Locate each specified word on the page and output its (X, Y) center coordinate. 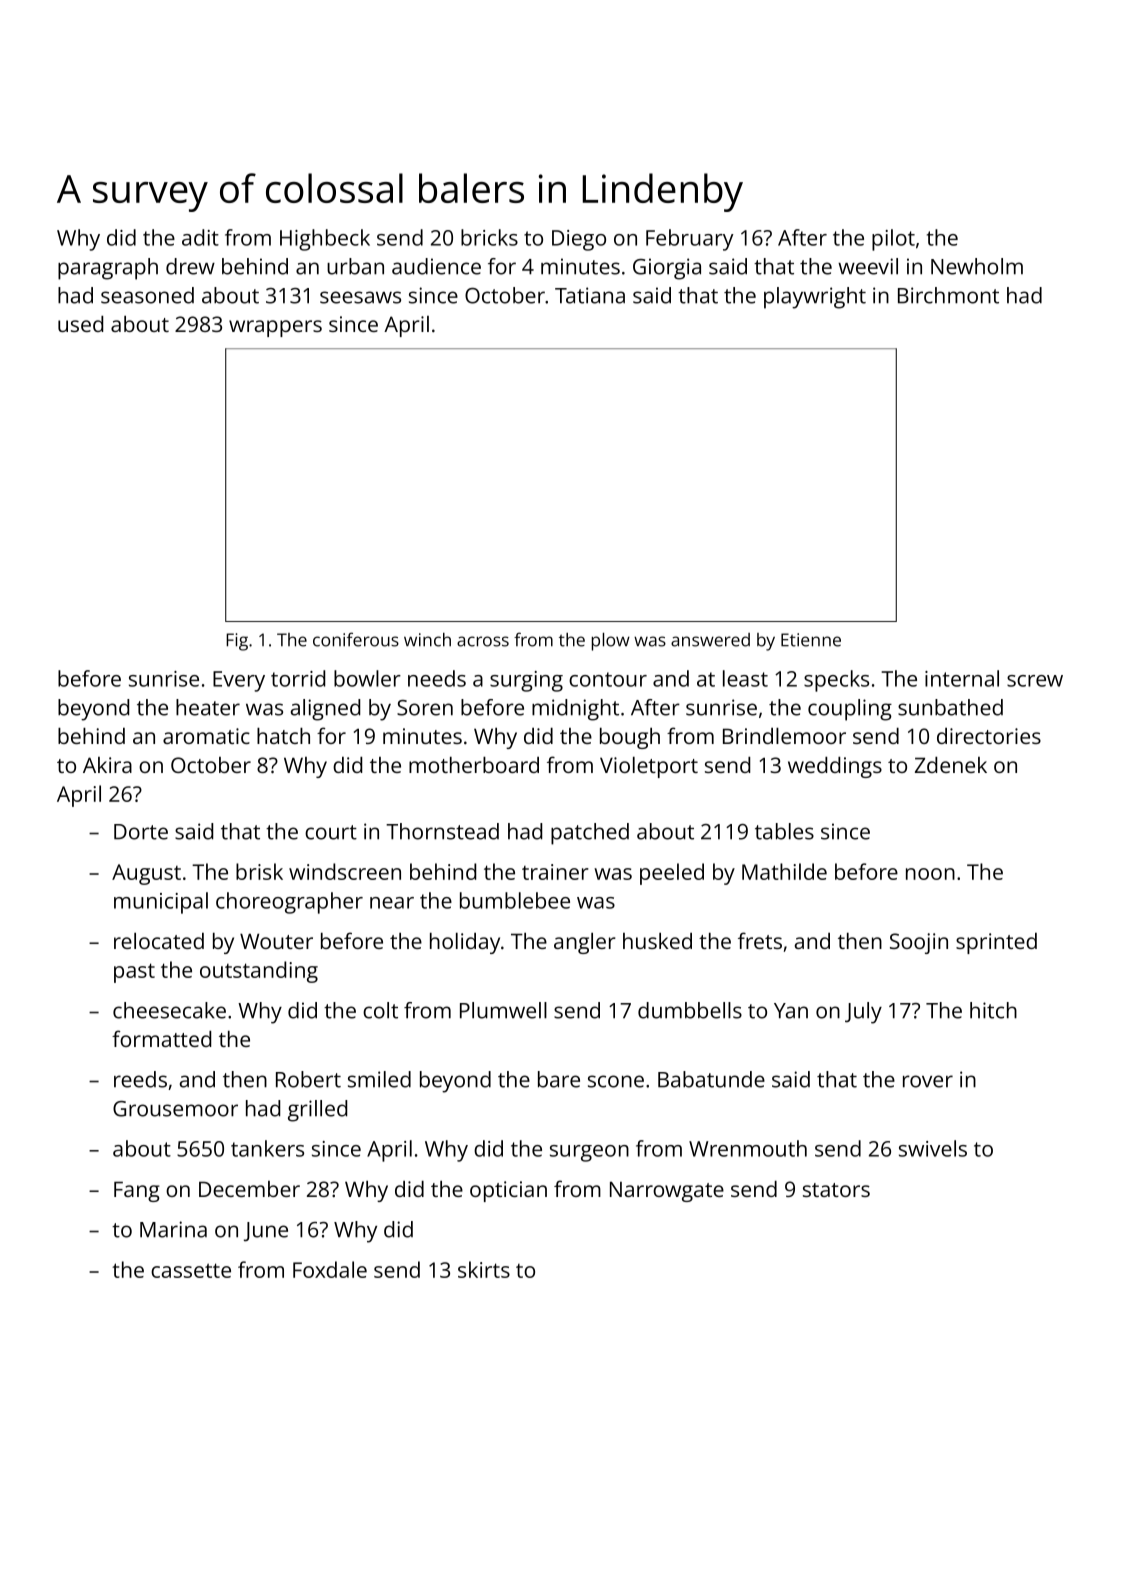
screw (1035, 681)
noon (930, 874)
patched (590, 834)
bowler (367, 678)
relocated (159, 941)
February (690, 240)
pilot (893, 240)
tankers (267, 1148)
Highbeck (325, 240)
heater (208, 707)
